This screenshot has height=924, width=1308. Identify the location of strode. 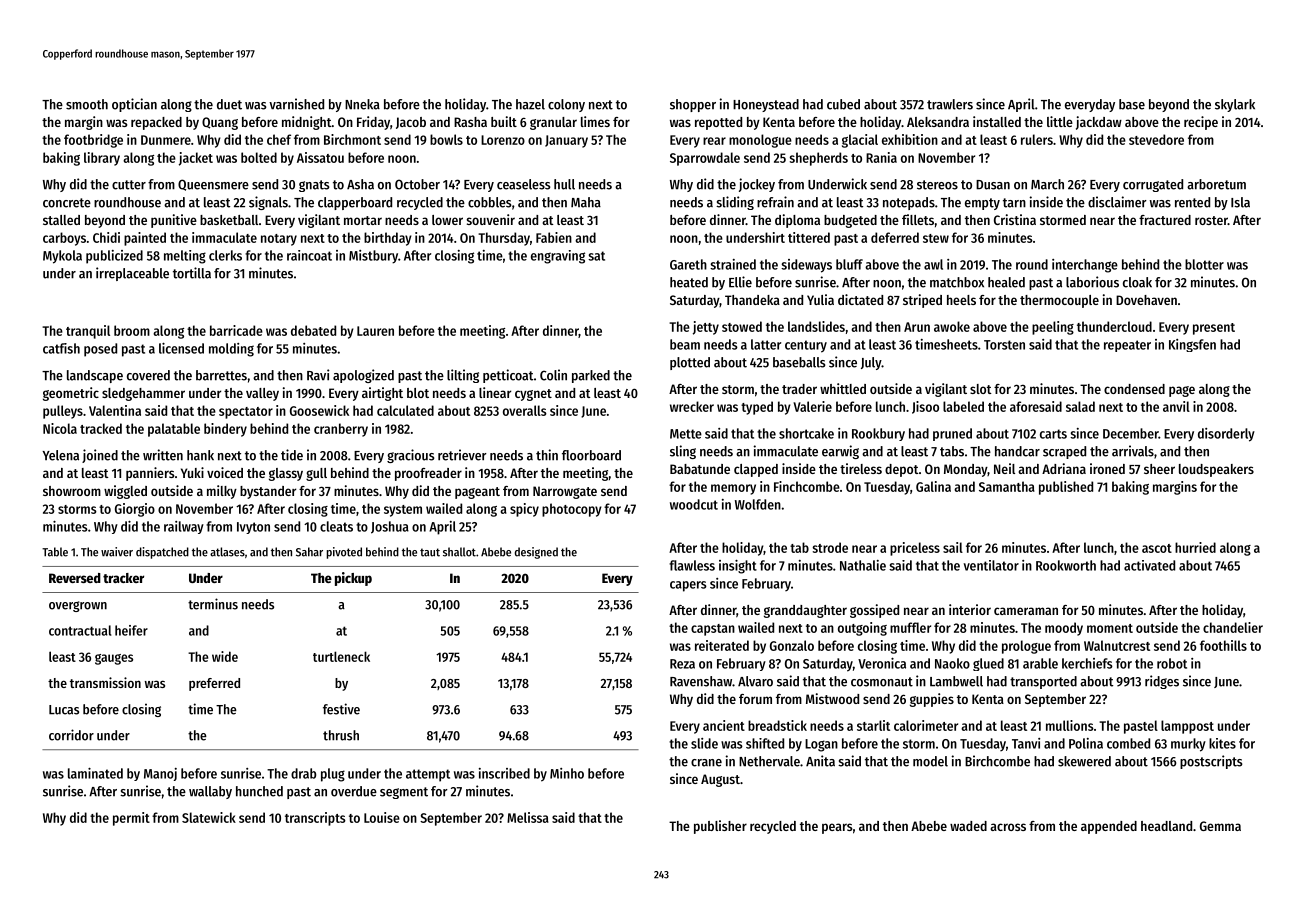
(830, 547).
